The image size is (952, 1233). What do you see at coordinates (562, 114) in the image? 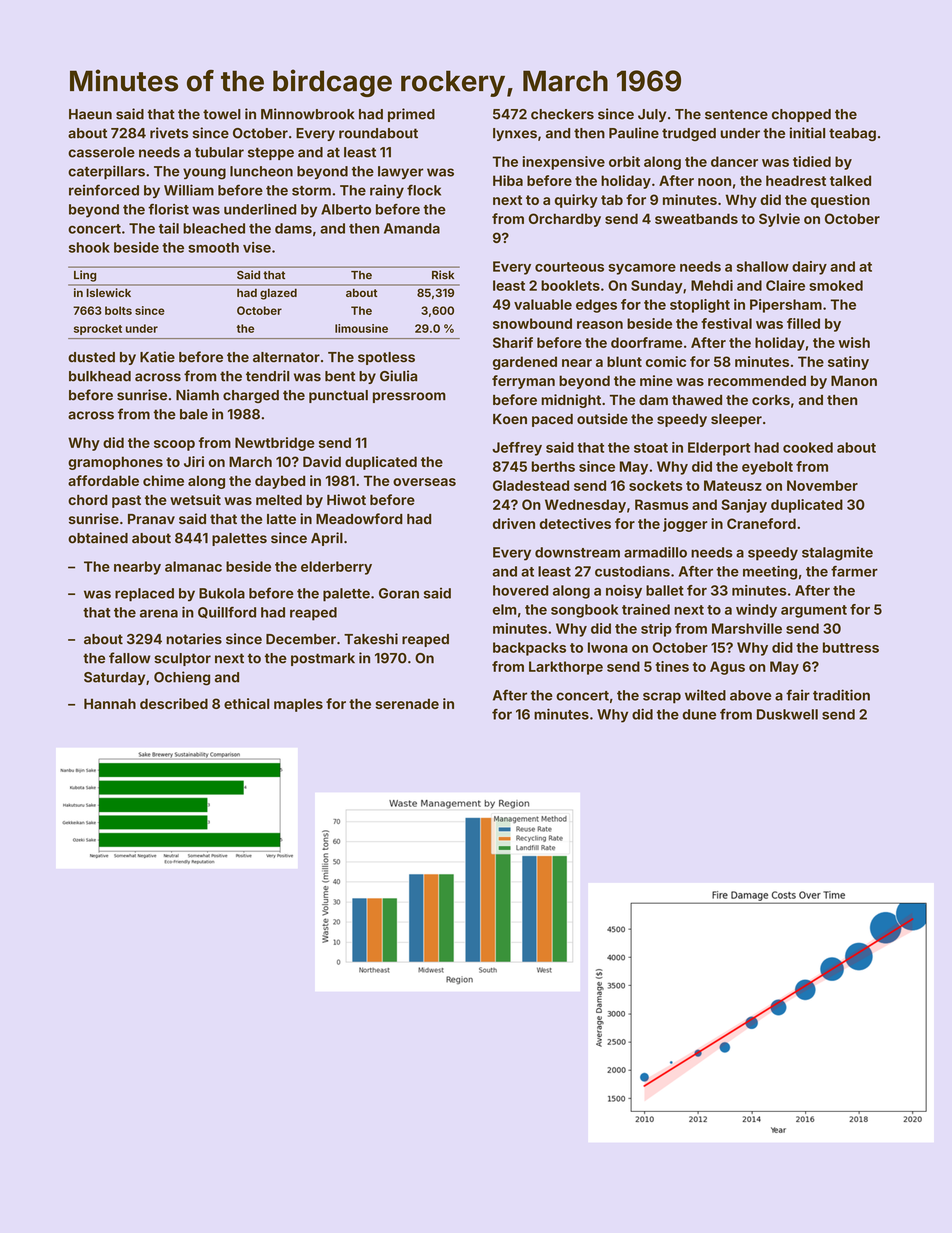
I see `checkers` at bounding box center [562, 114].
